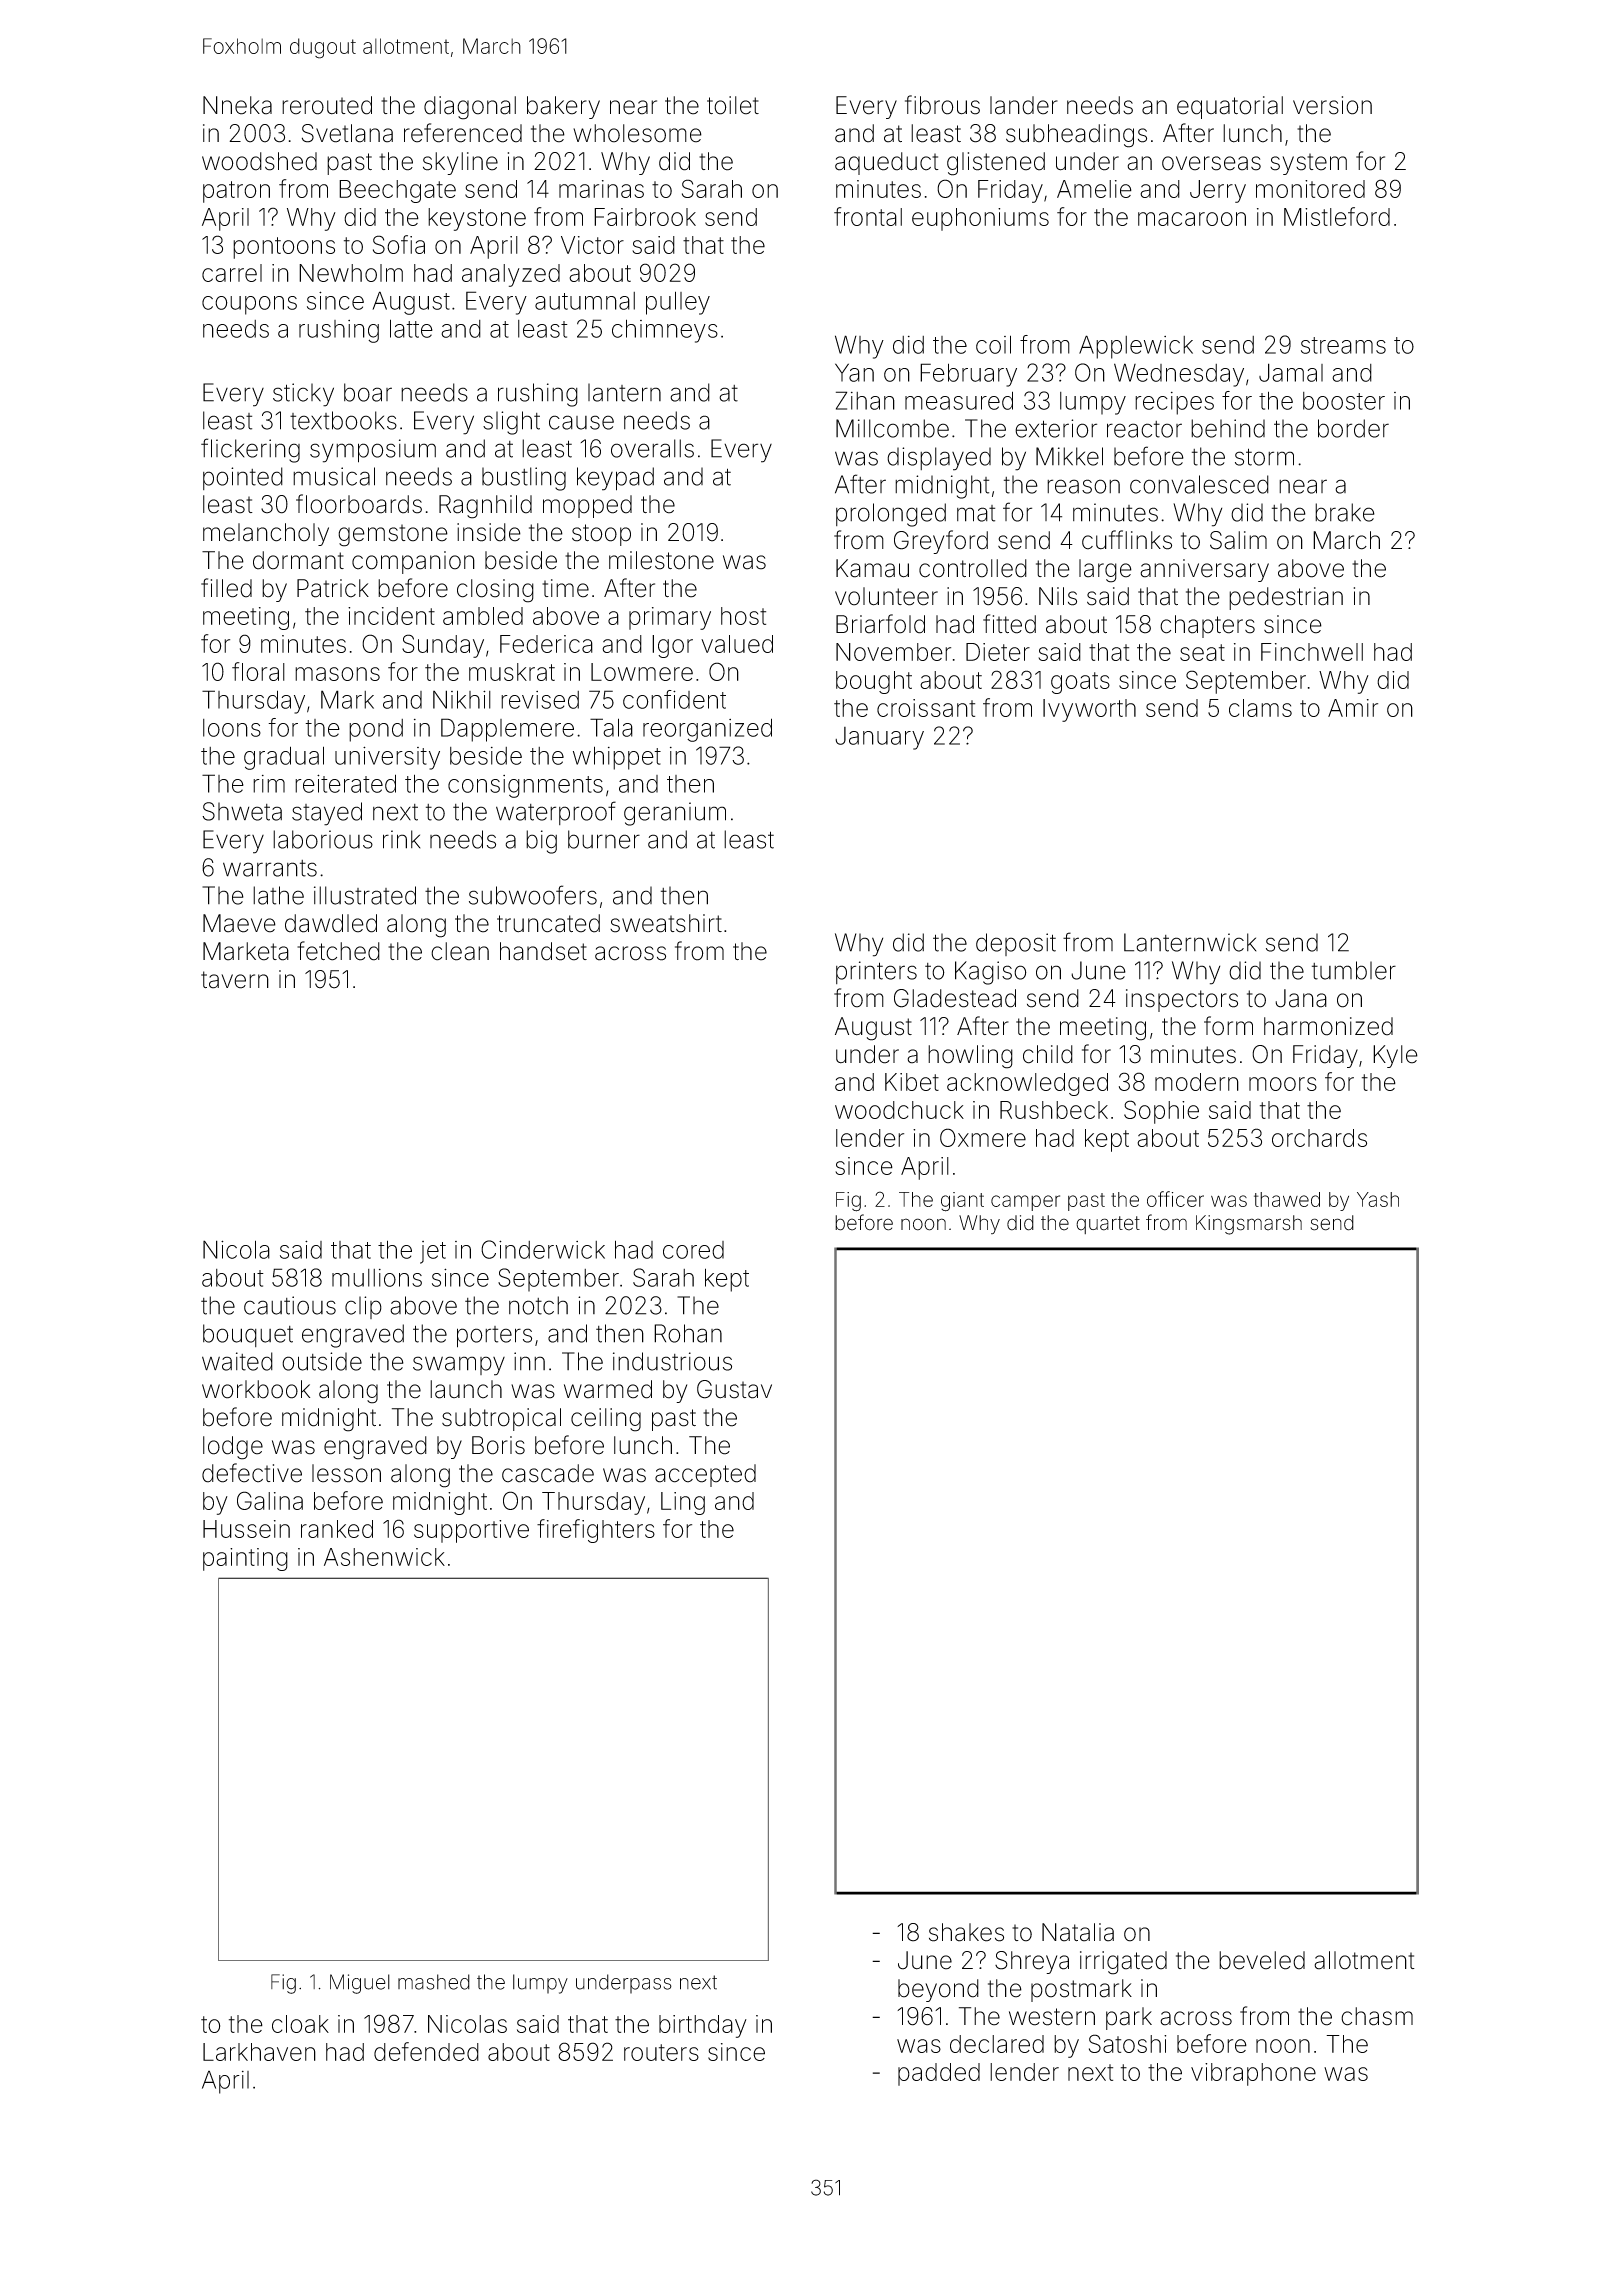 This screenshot has width=1620, height=2292. What do you see at coordinates (1024, 105) in the screenshot?
I see `lander` at bounding box center [1024, 105].
